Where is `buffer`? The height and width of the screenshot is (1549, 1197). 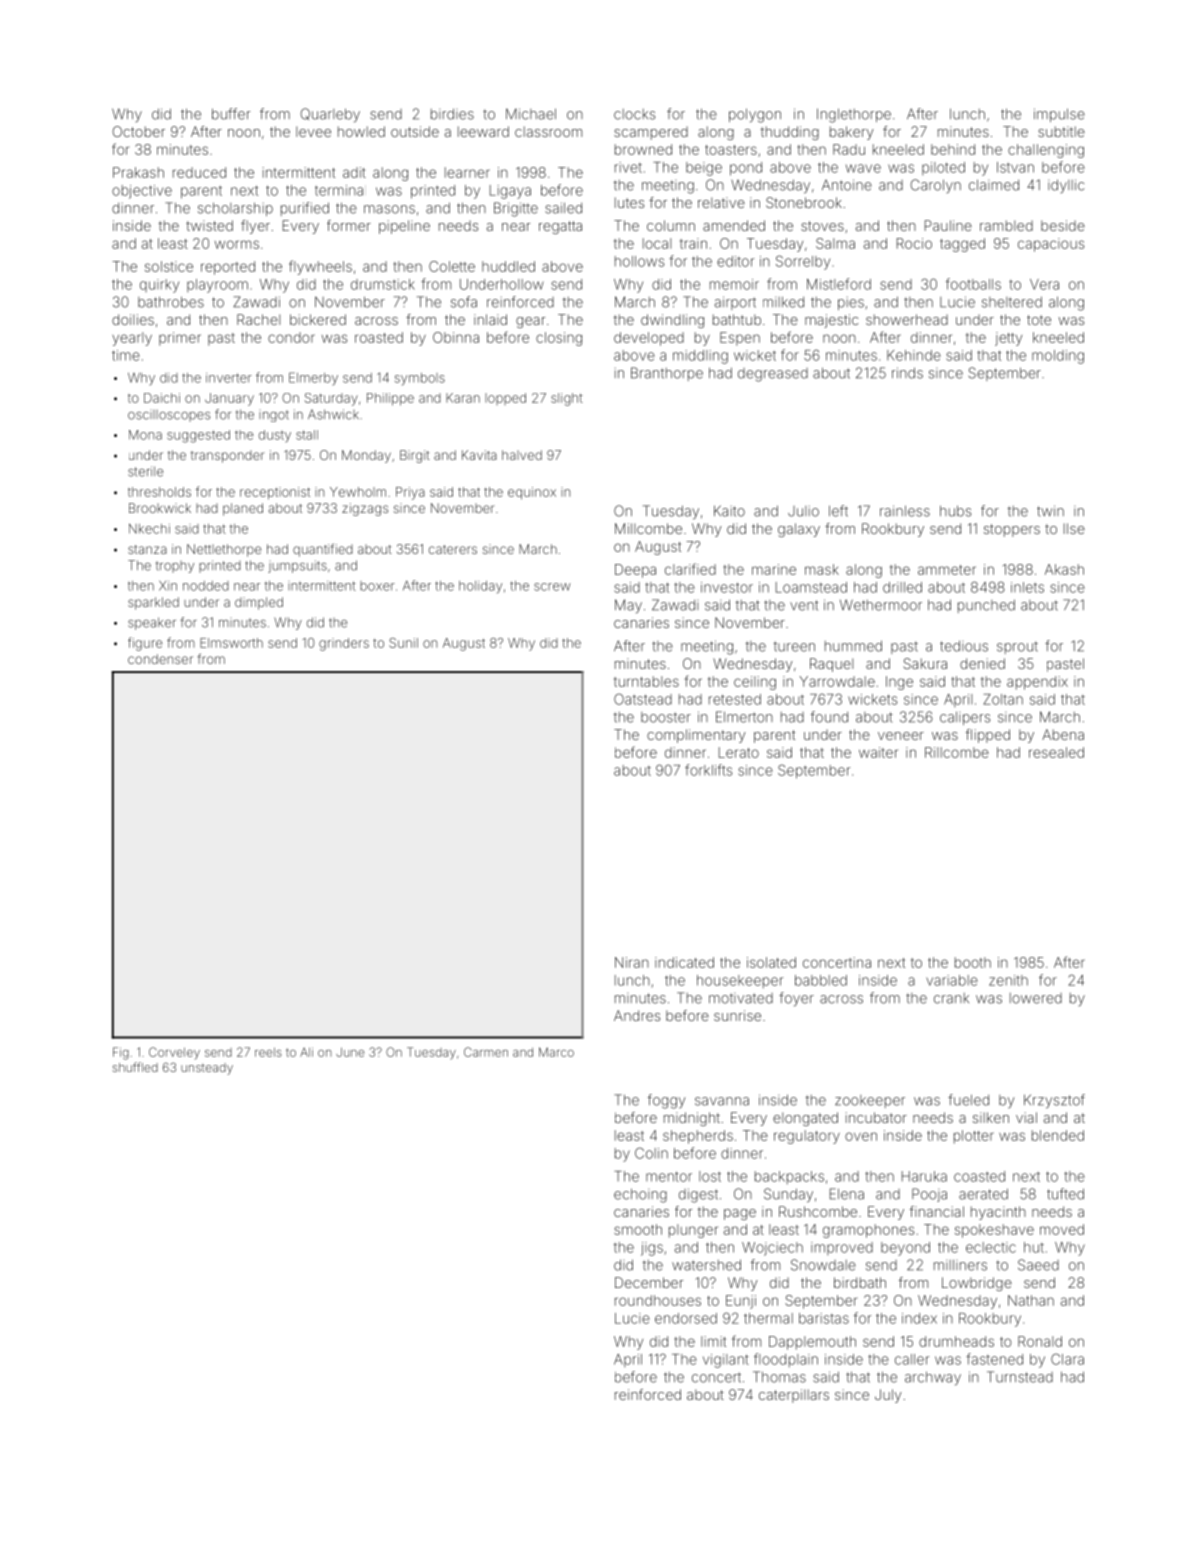 buffer is located at coordinates (231, 114).
